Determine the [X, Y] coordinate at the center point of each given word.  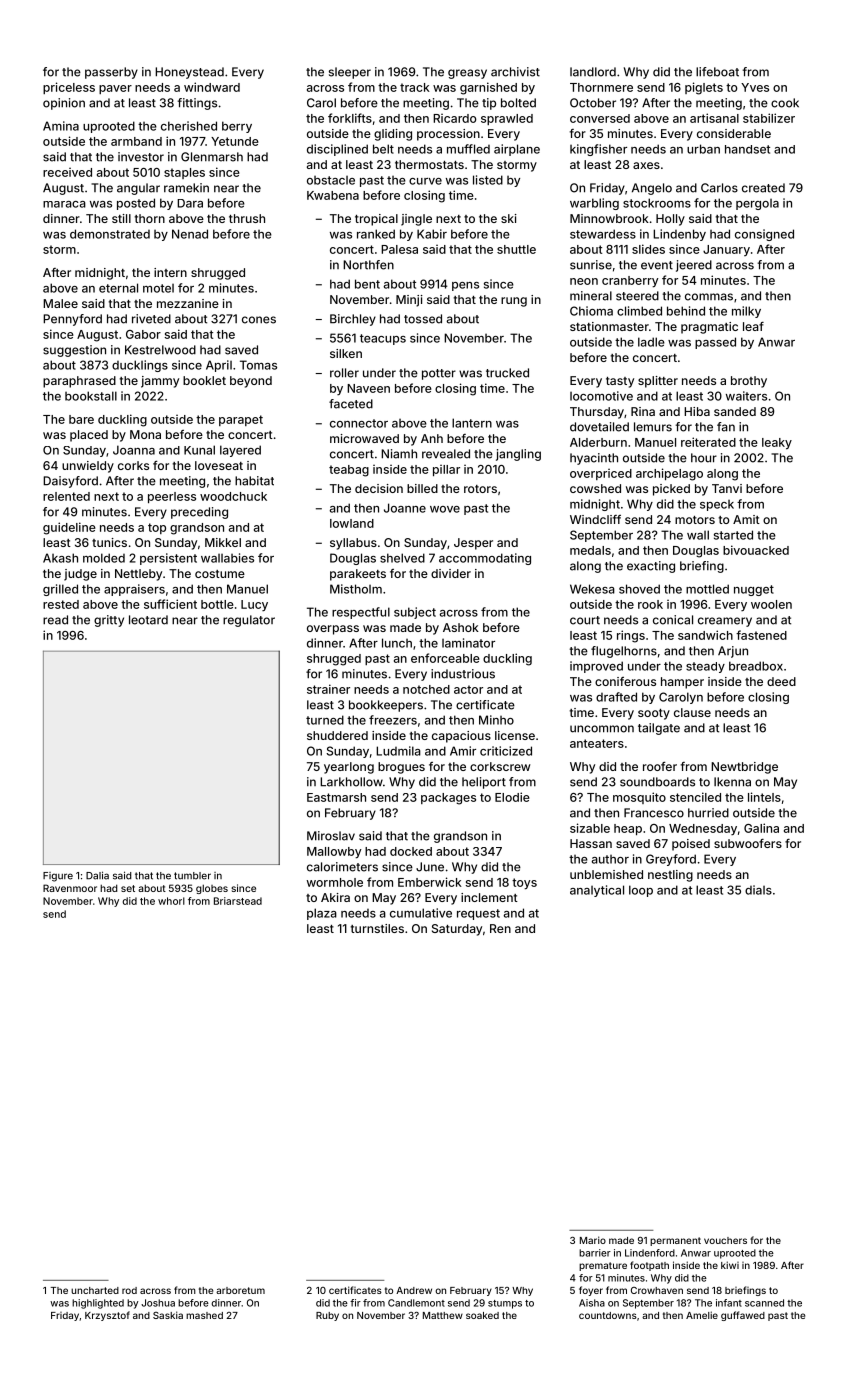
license [515, 735]
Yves [755, 87]
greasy [467, 74]
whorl [171, 901]
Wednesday [703, 829]
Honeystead [189, 73]
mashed [204, 1315]
